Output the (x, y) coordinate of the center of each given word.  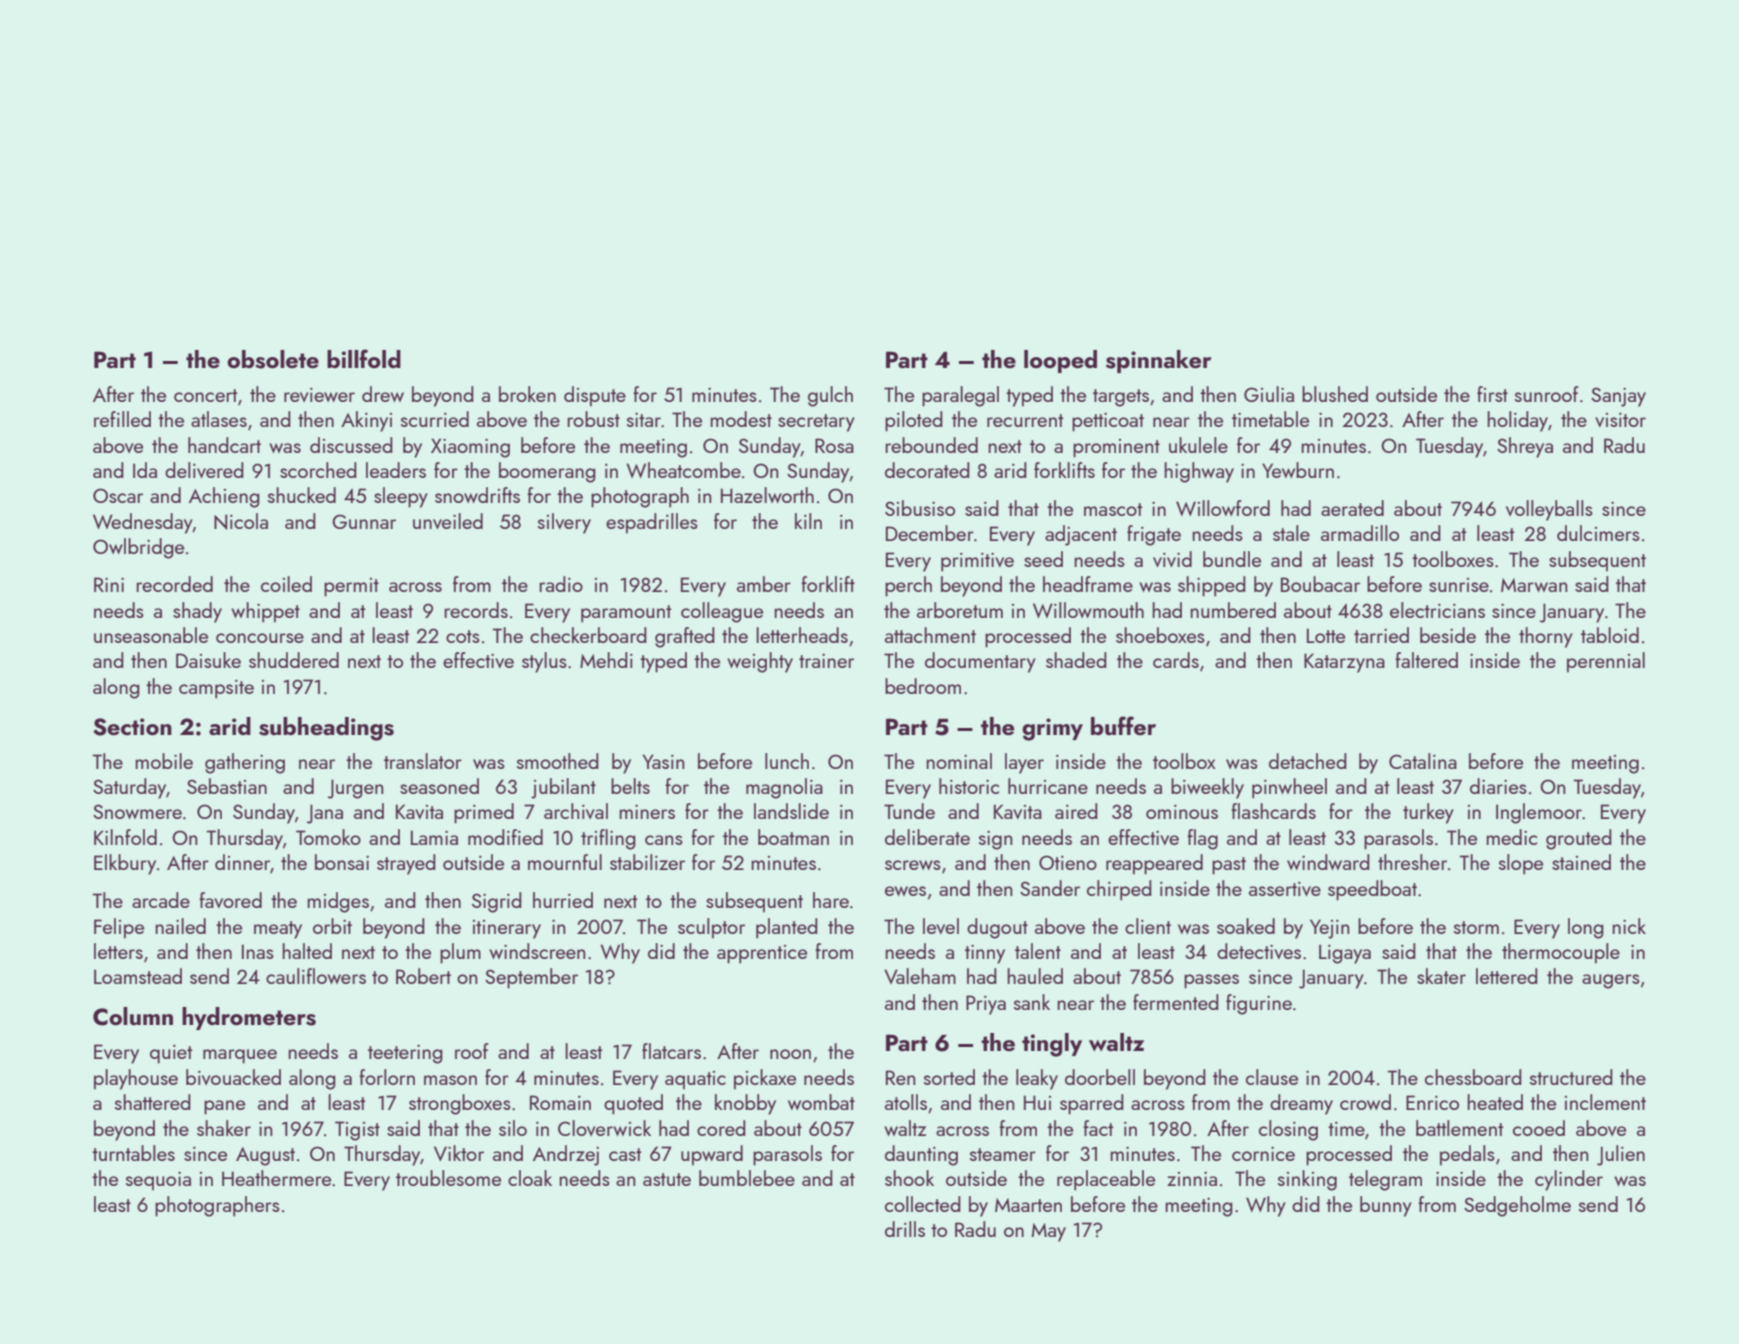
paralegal (960, 396)
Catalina (1423, 761)
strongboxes (460, 1104)
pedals (1467, 1155)
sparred (1092, 1104)
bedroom (923, 686)
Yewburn (1298, 470)
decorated (927, 470)
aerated (1352, 508)
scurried (435, 419)
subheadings (326, 729)
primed (484, 813)
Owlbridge (138, 548)
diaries (1498, 786)
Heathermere (276, 1178)
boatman (793, 837)
